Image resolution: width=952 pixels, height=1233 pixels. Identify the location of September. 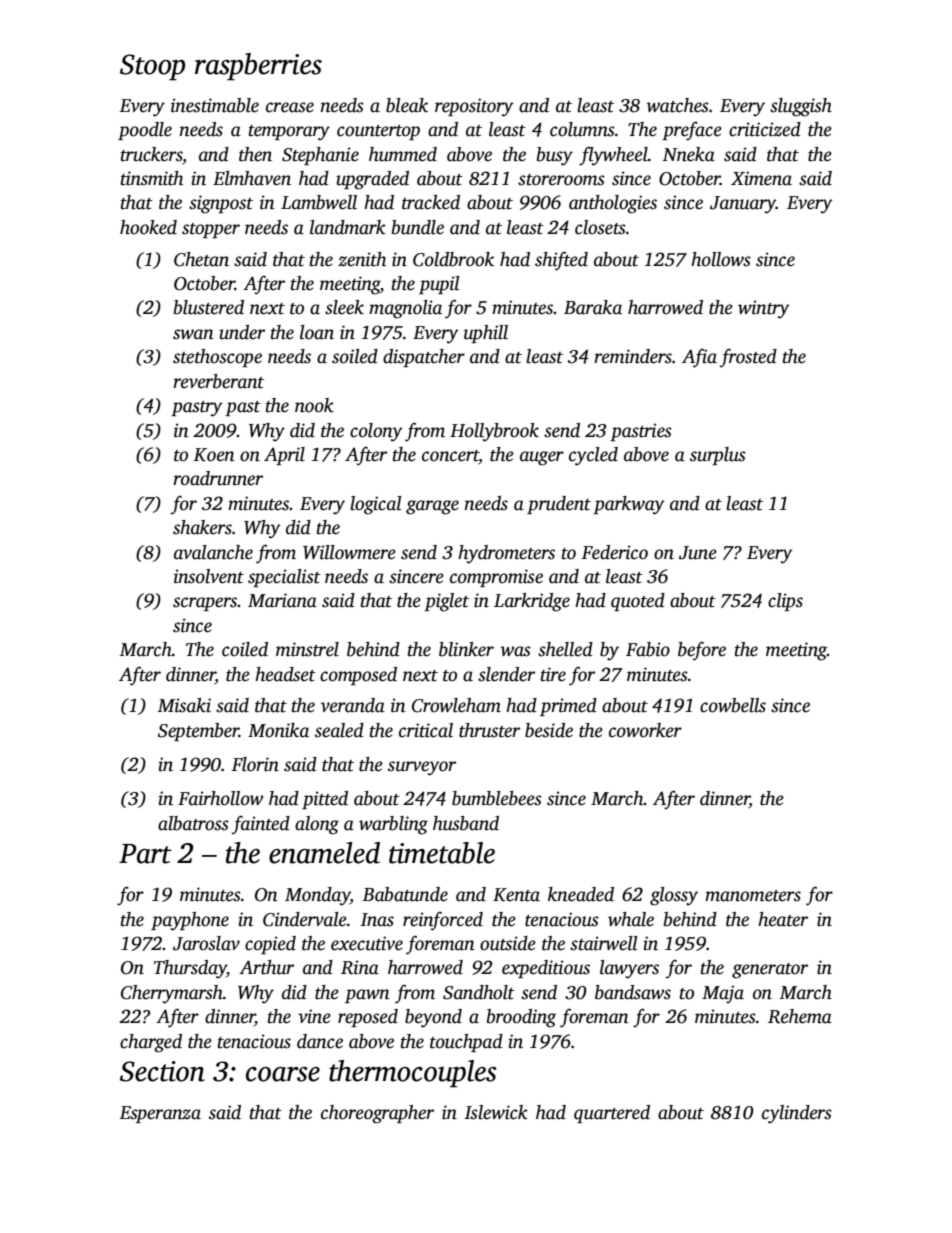
(198, 732).
